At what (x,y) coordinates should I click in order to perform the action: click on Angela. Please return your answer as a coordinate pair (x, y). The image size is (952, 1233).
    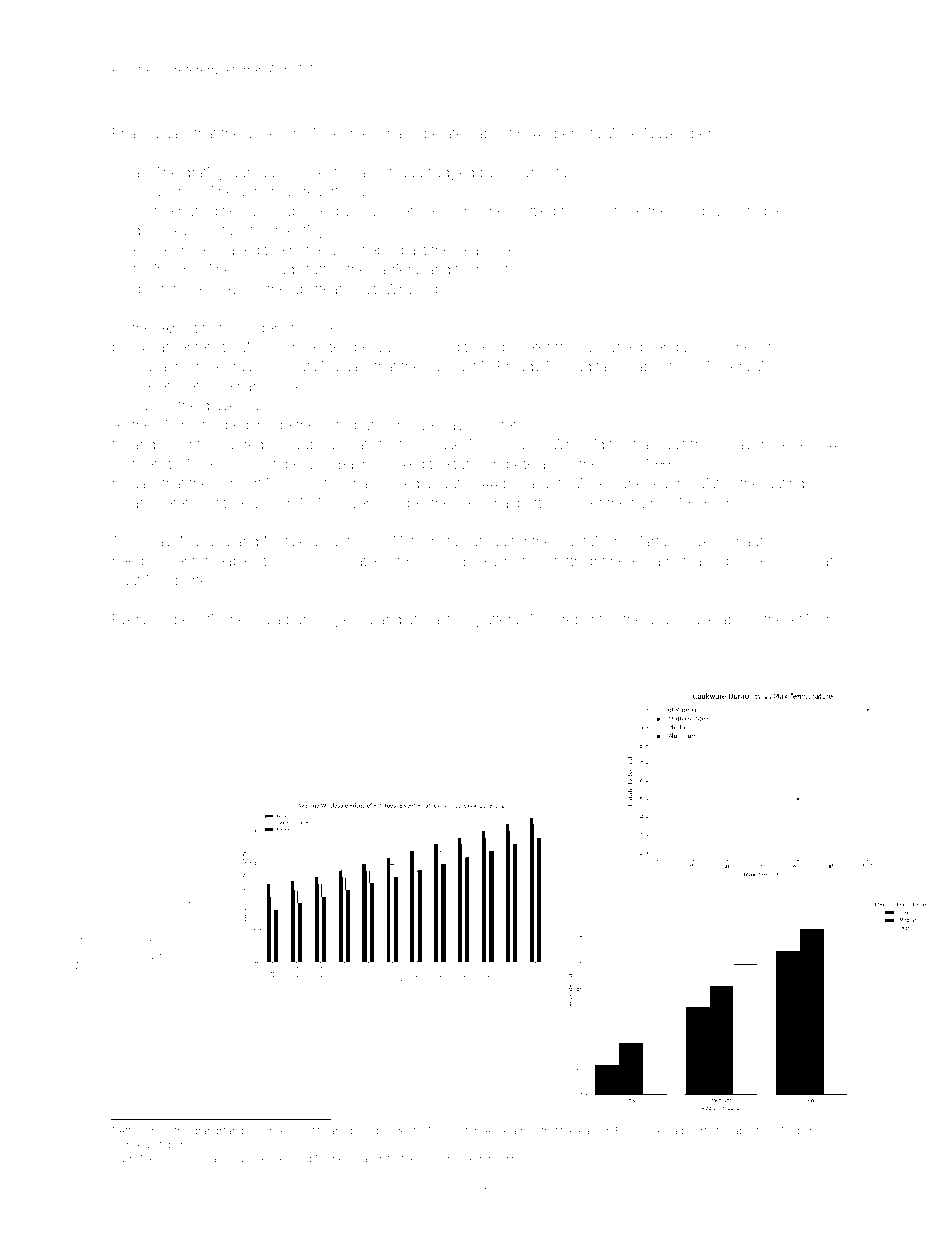
    Looking at the image, I should click on (500, 1132).
